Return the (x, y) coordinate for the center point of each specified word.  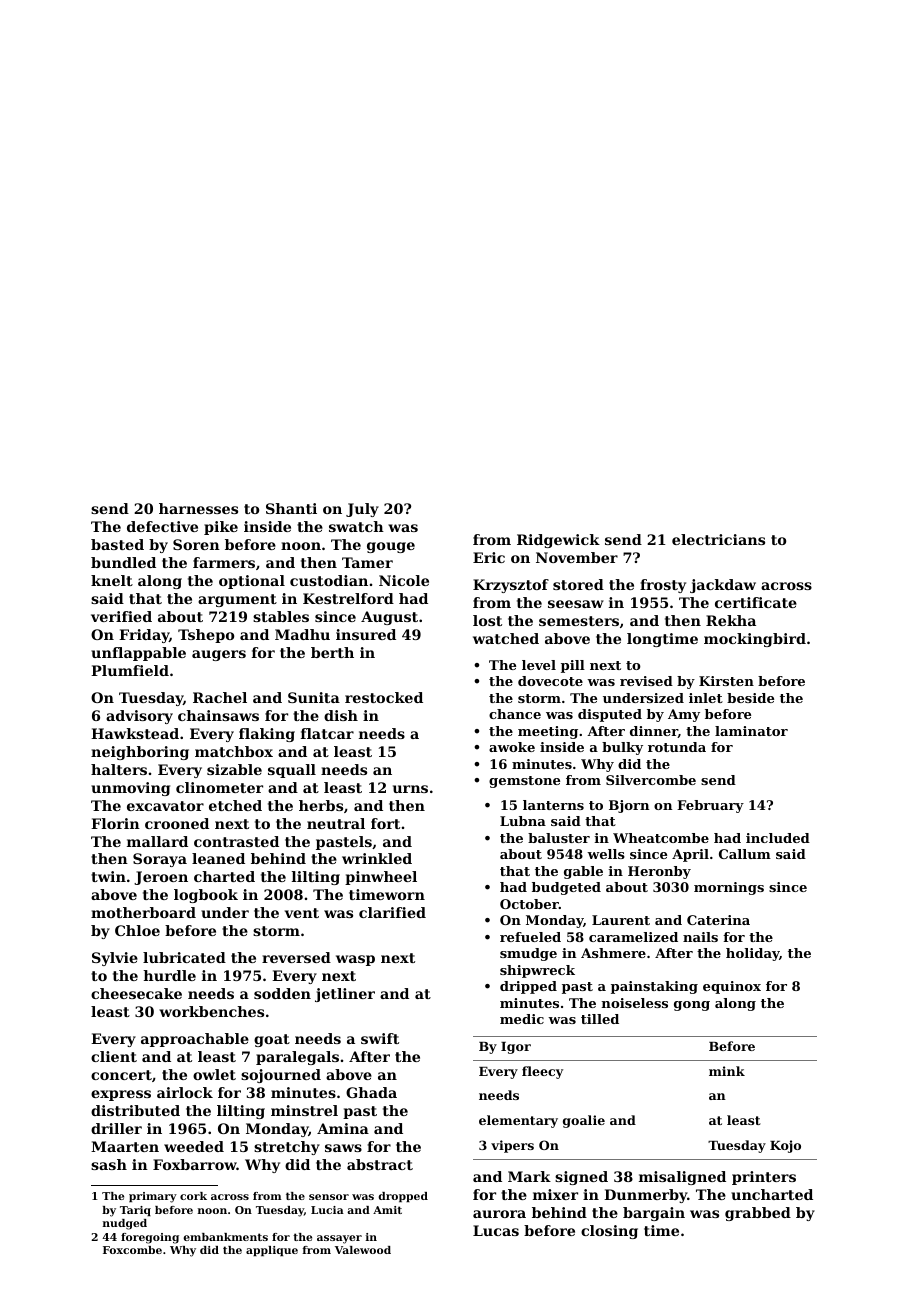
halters (119, 769)
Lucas (496, 1230)
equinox (732, 987)
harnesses (198, 508)
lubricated (184, 957)
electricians (718, 539)
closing (609, 1232)
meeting (548, 732)
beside (750, 698)
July (362, 510)
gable (583, 872)
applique (272, 1251)
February (710, 806)
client (114, 1056)
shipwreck (537, 971)
